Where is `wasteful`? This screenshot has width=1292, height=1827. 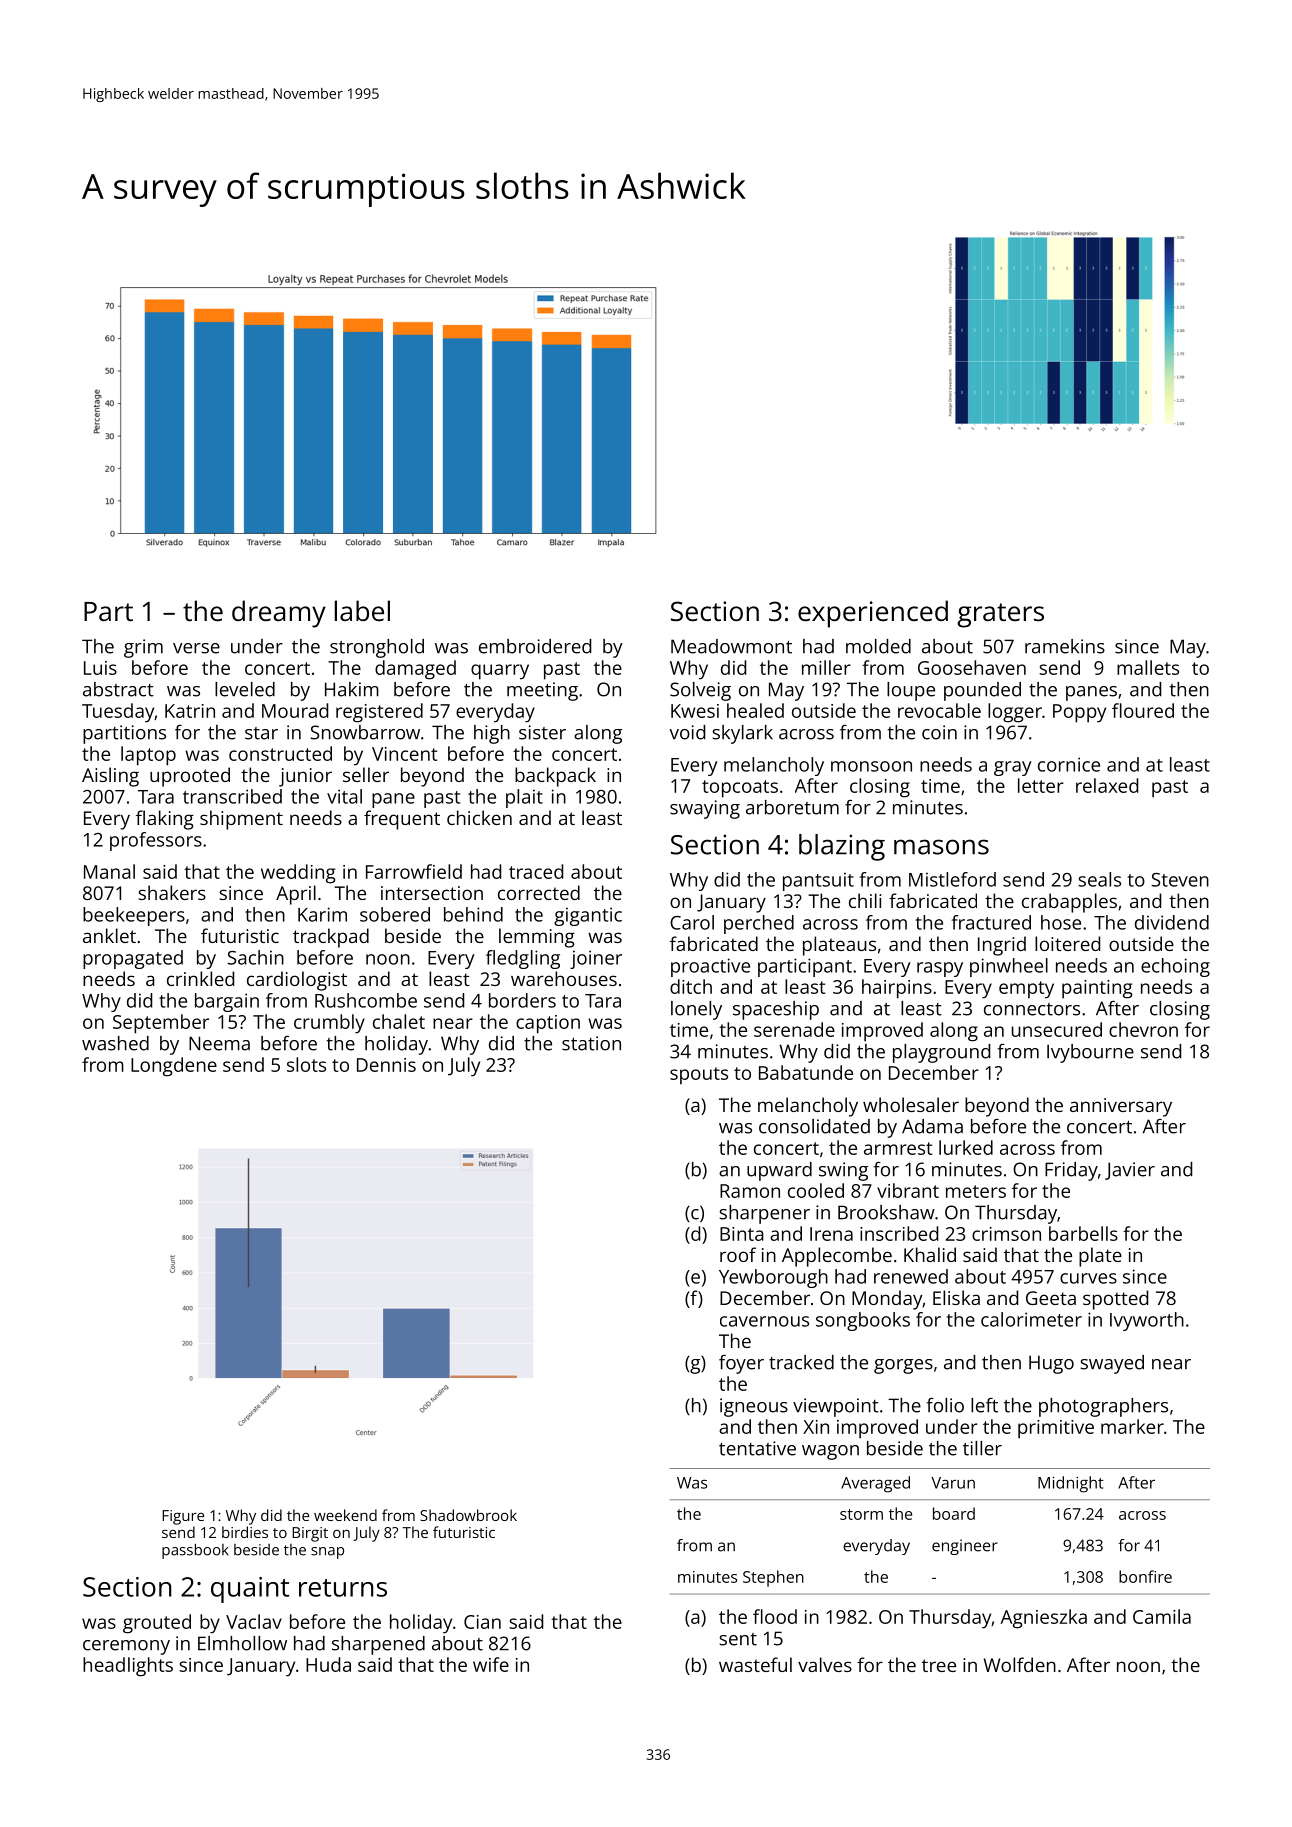
wasteful is located at coordinates (755, 1664).
